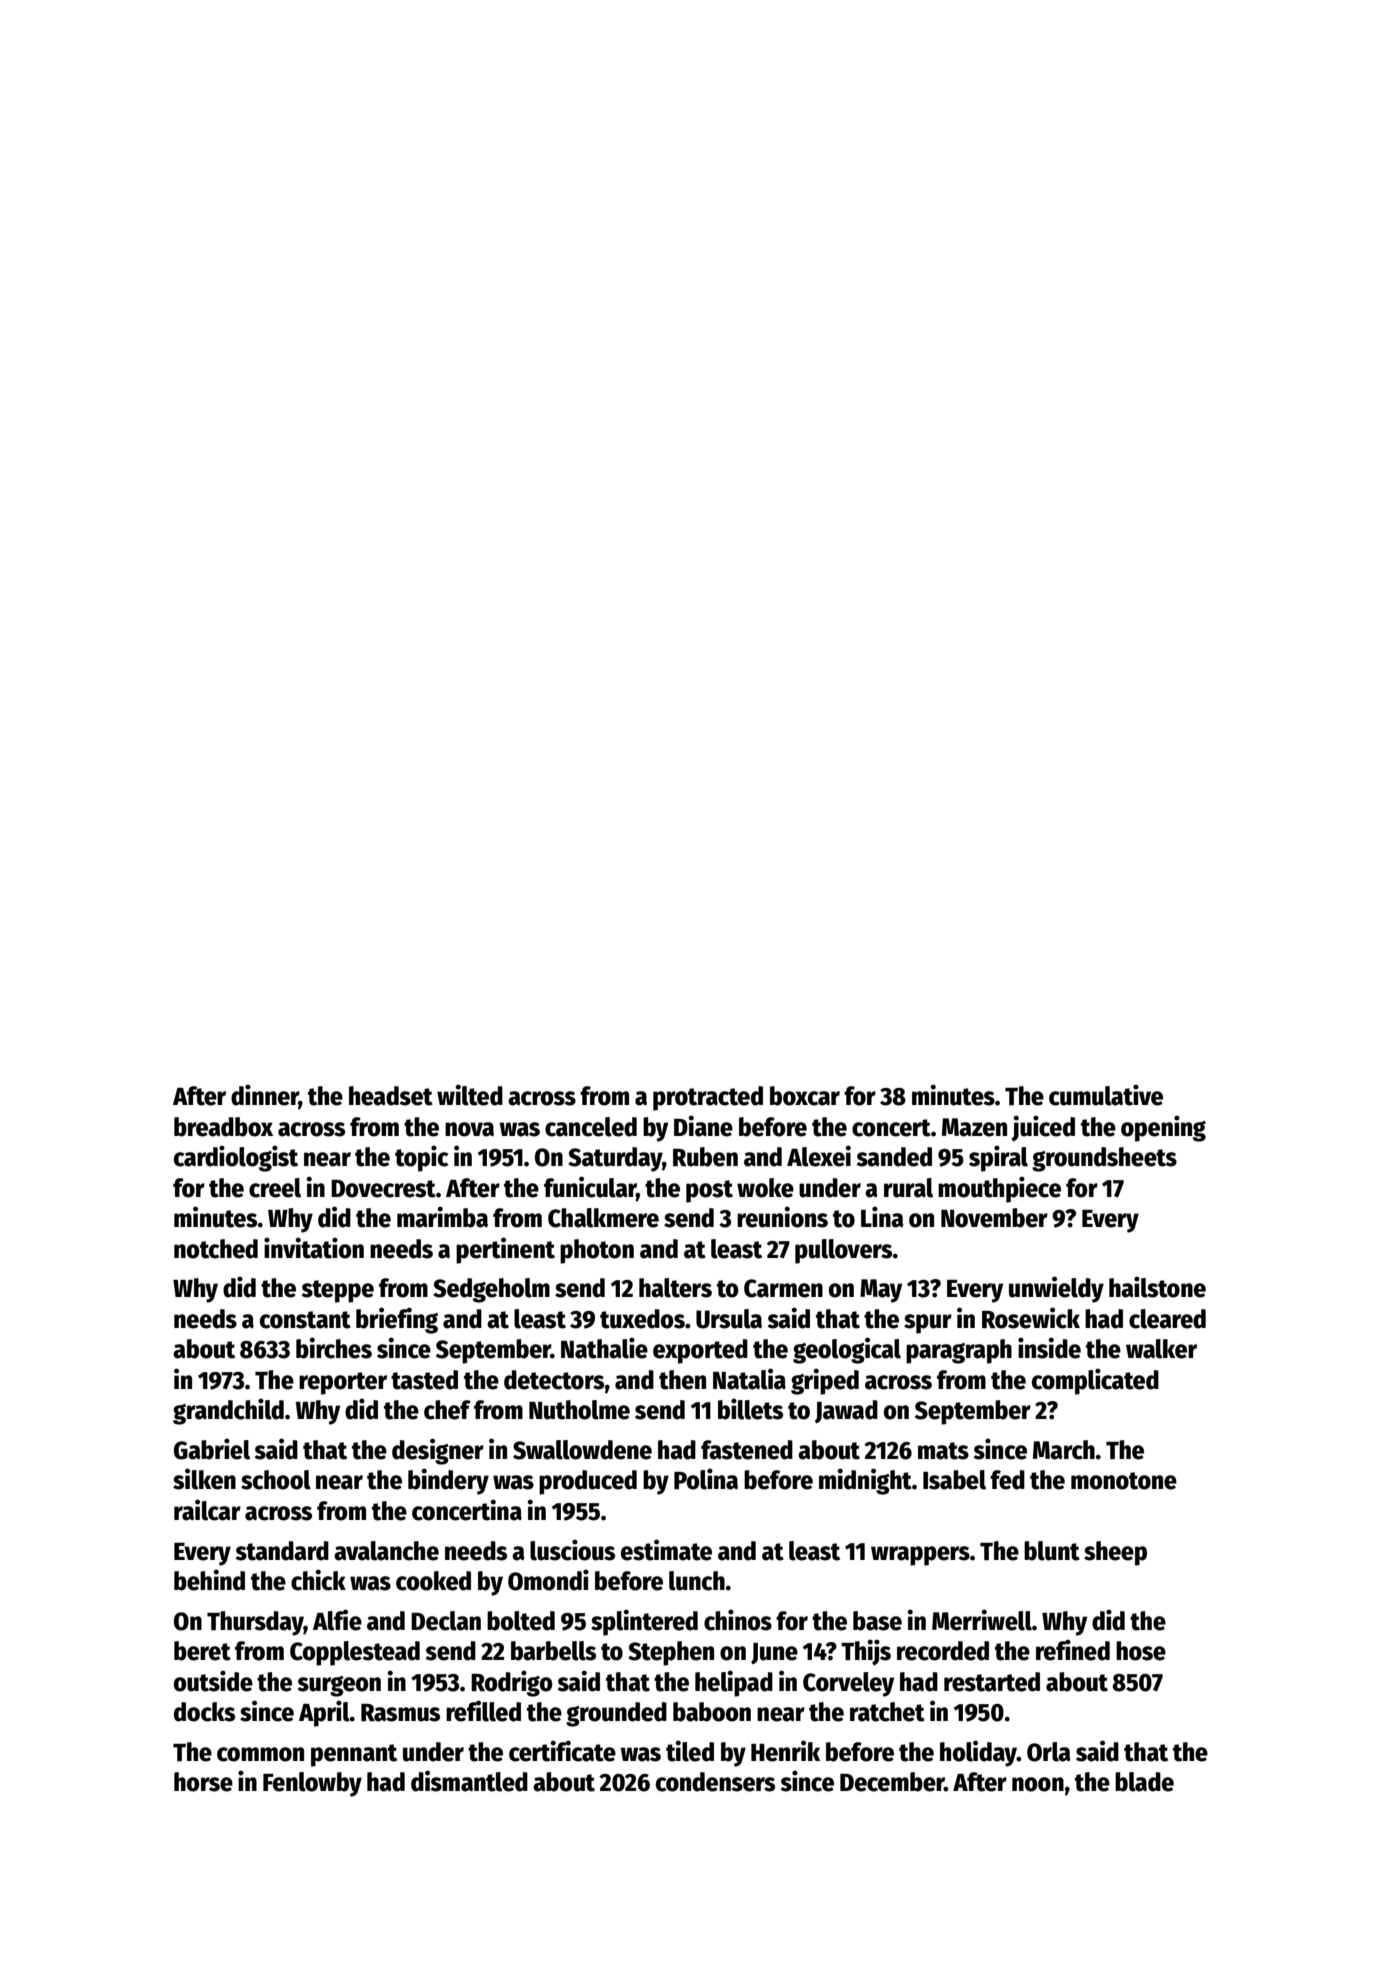 Image resolution: width=1386 pixels, height=1969 pixels. I want to click on hose, so click(1141, 1651).
